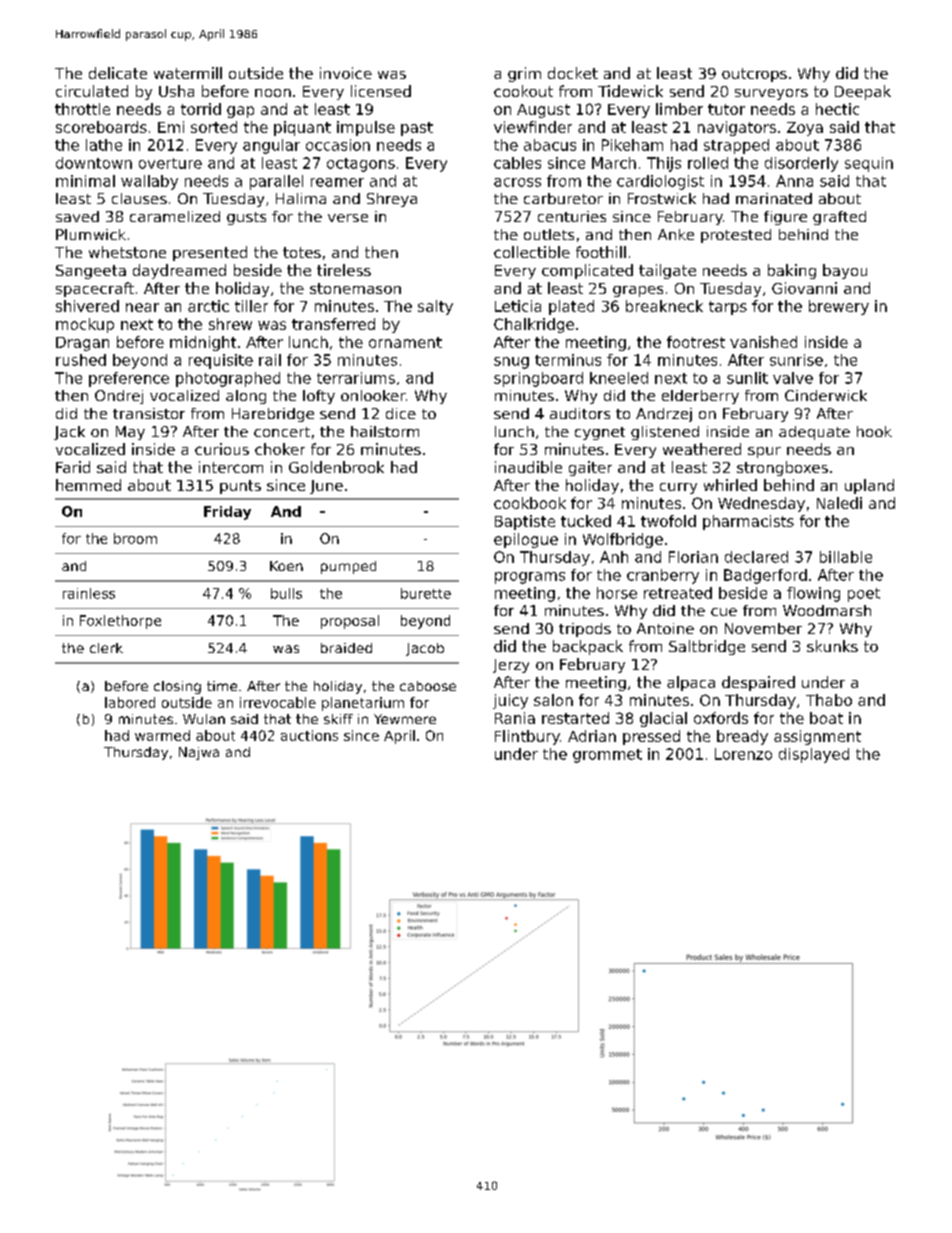  What do you see at coordinates (573, 73) in the image?
I see `docket` at bounding box center [573, 73].
